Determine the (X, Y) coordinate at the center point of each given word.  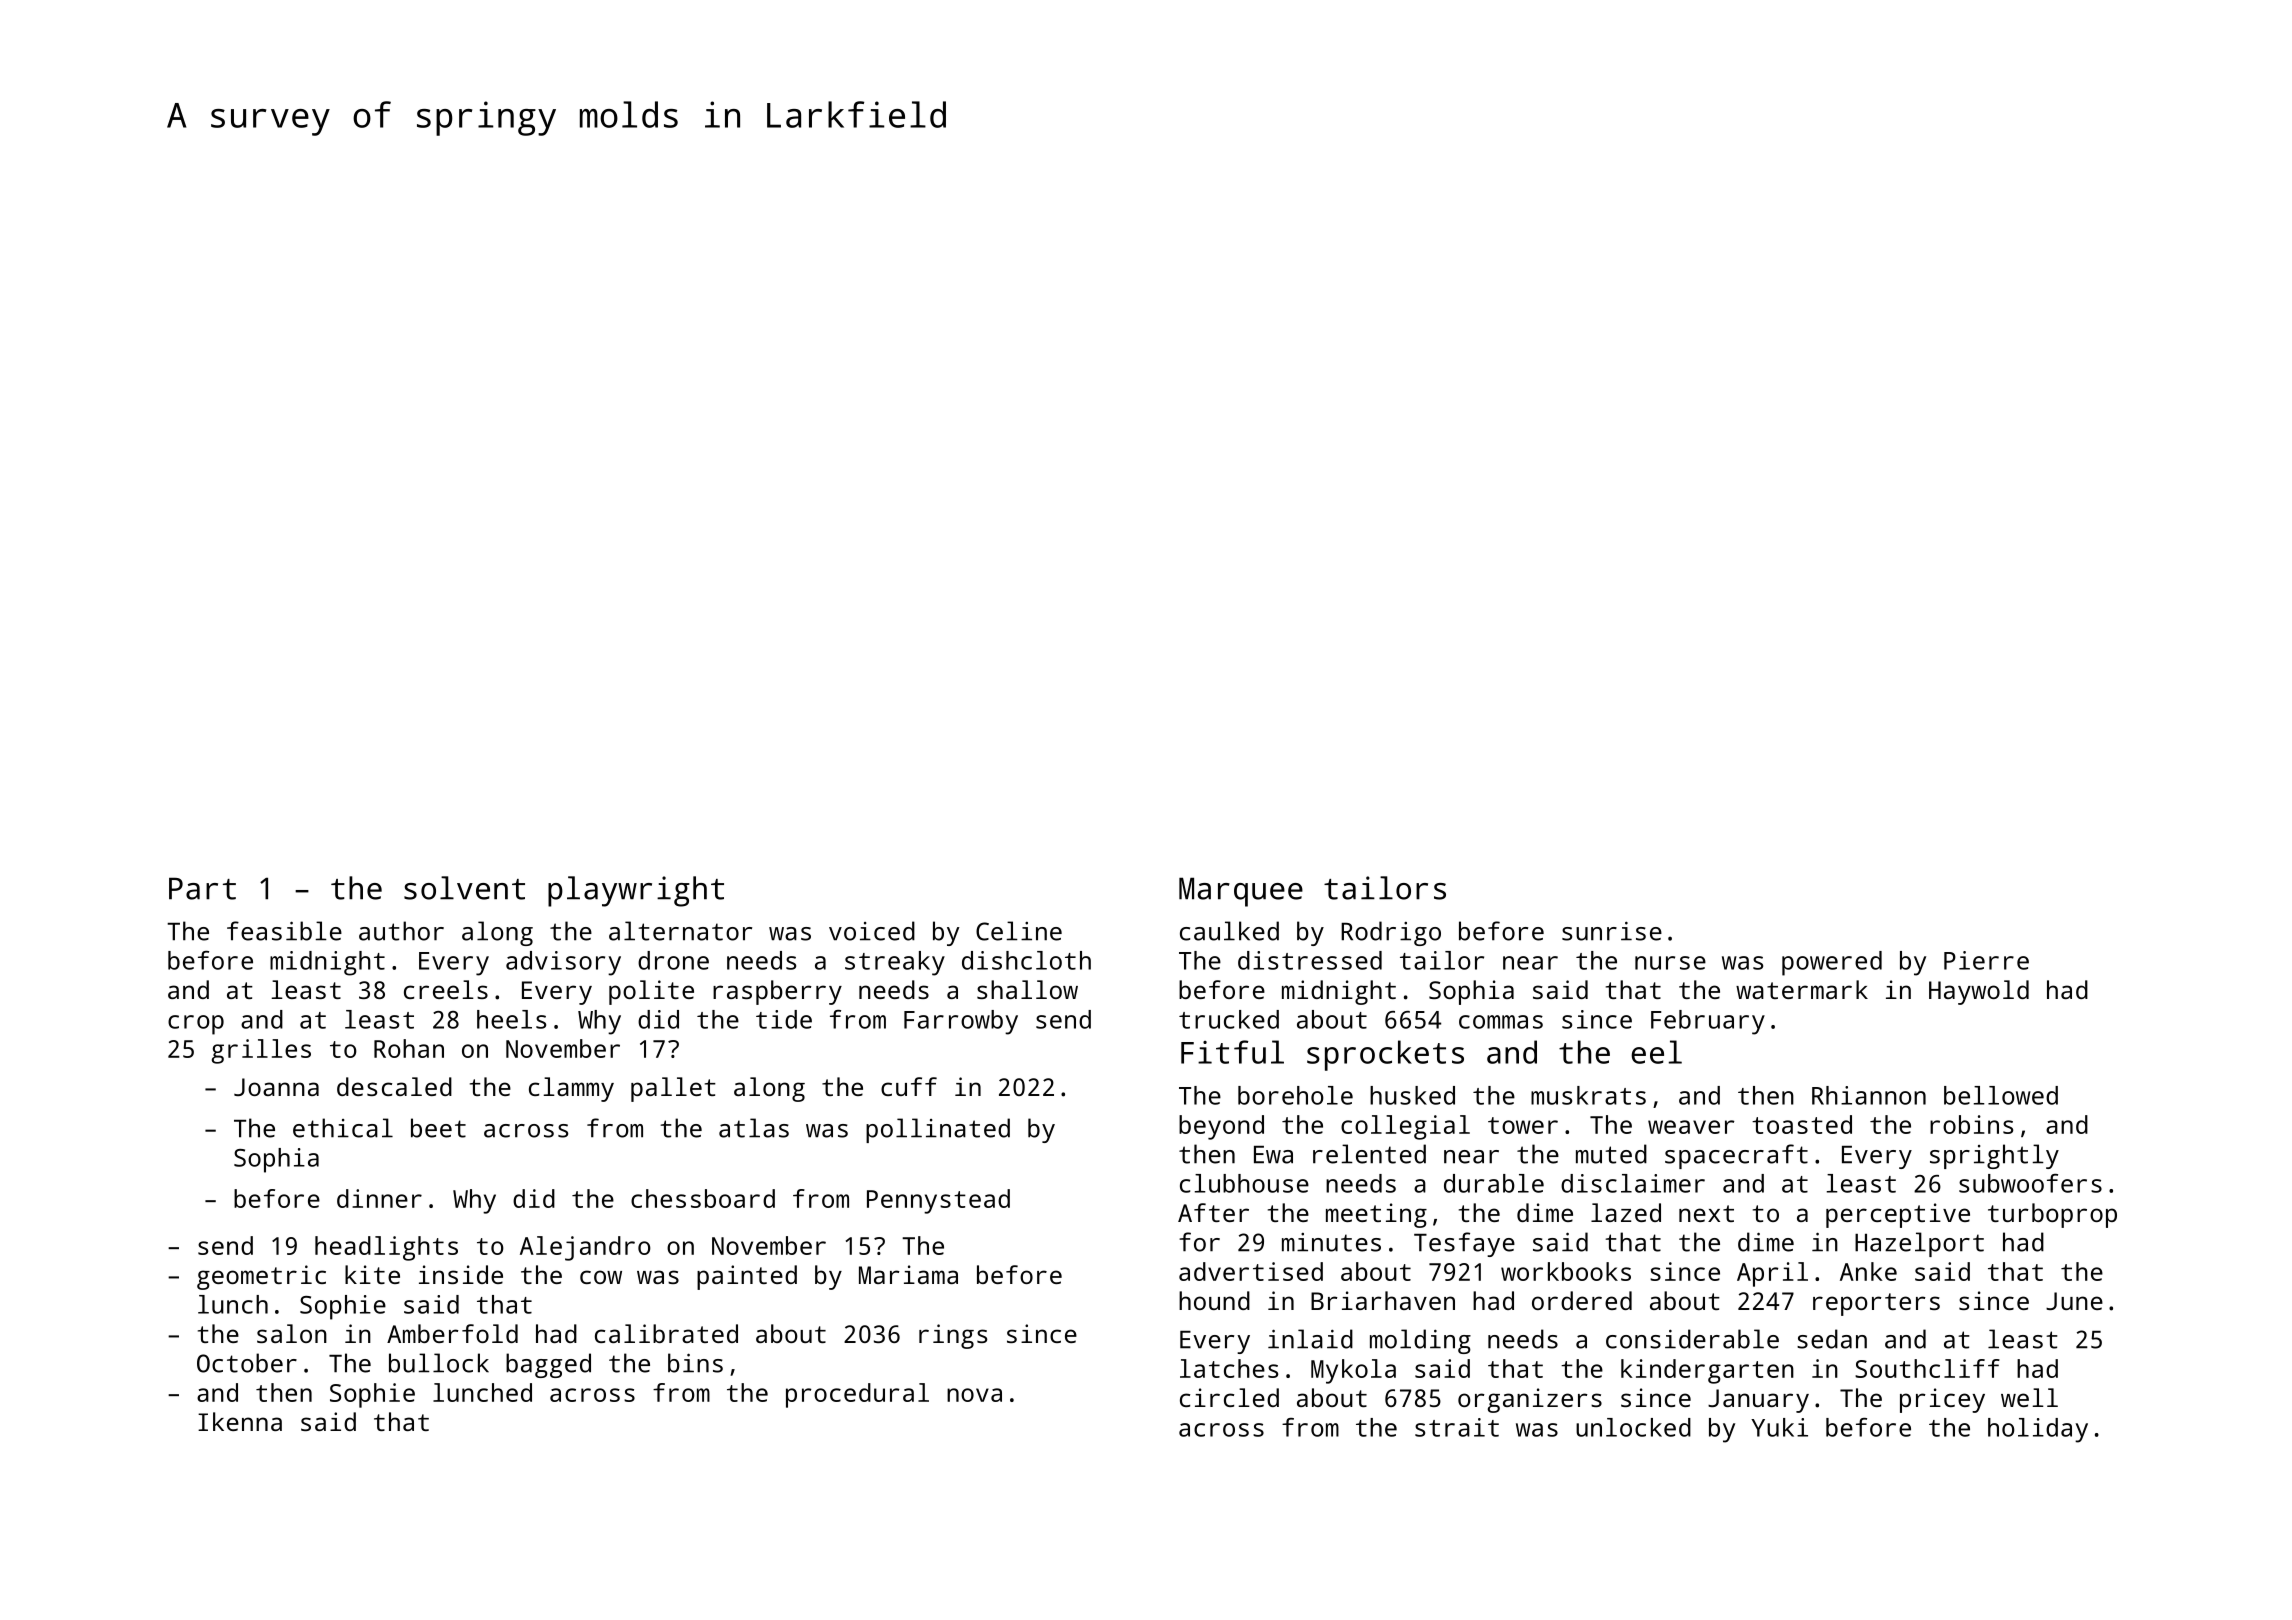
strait (1457, 1427)
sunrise (1612, 931)
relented (1369, 1154)
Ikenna (240, 1421)
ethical (343, 1128)
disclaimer (1633, 1183)
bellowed (2001, 1095)
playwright (636, 891)
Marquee (1241, 892)
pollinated (938, 1130)
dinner (379, 1198)
